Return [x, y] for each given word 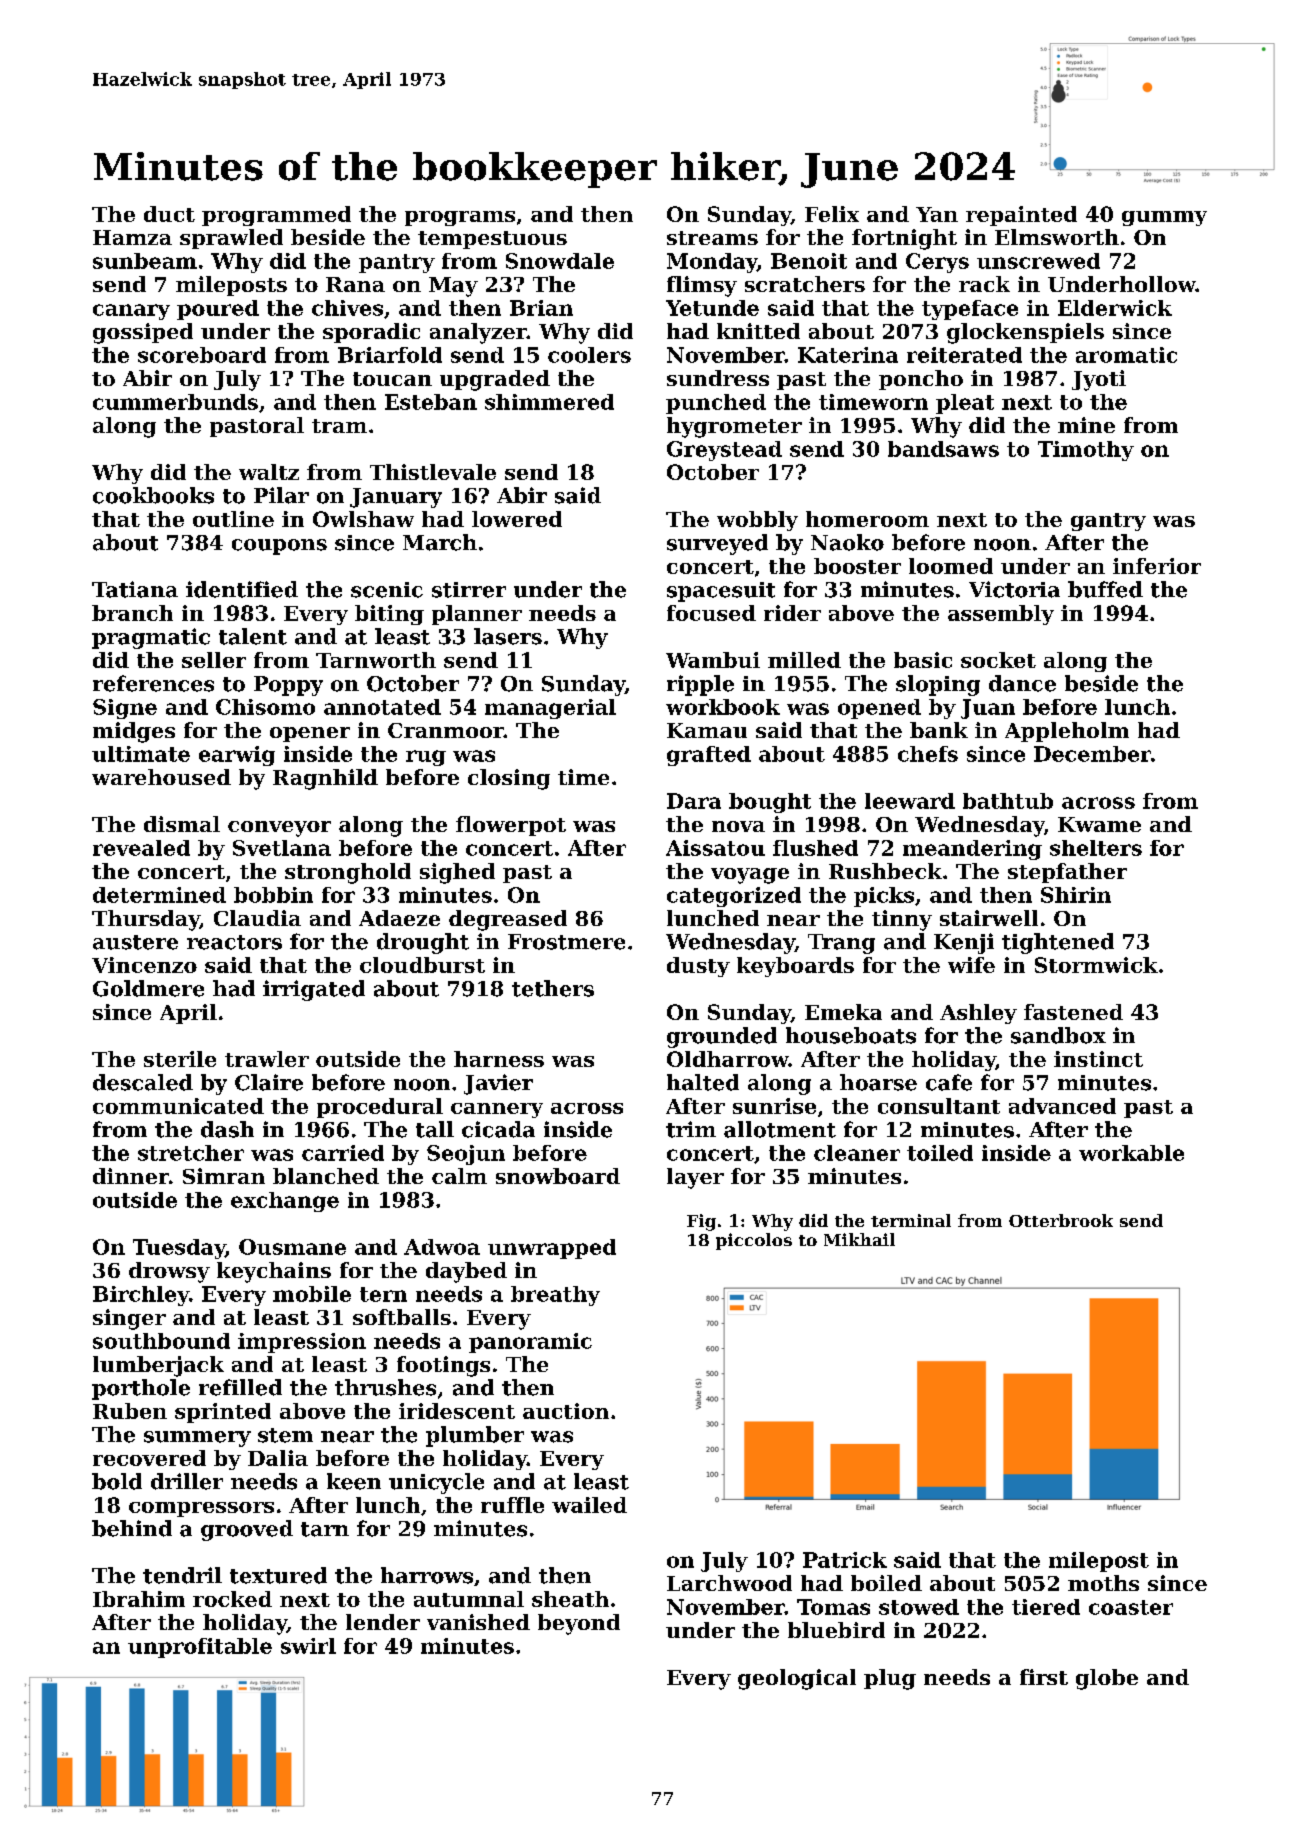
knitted [758, 331]
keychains [274, 1272]
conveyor [279, 829]
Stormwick [1096, 965]
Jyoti [1099, 380]
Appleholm [1067, 732]
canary [131, 312]
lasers [508, 636]
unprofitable [200, 1648]
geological [797, 1679]
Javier [498, 1084]
